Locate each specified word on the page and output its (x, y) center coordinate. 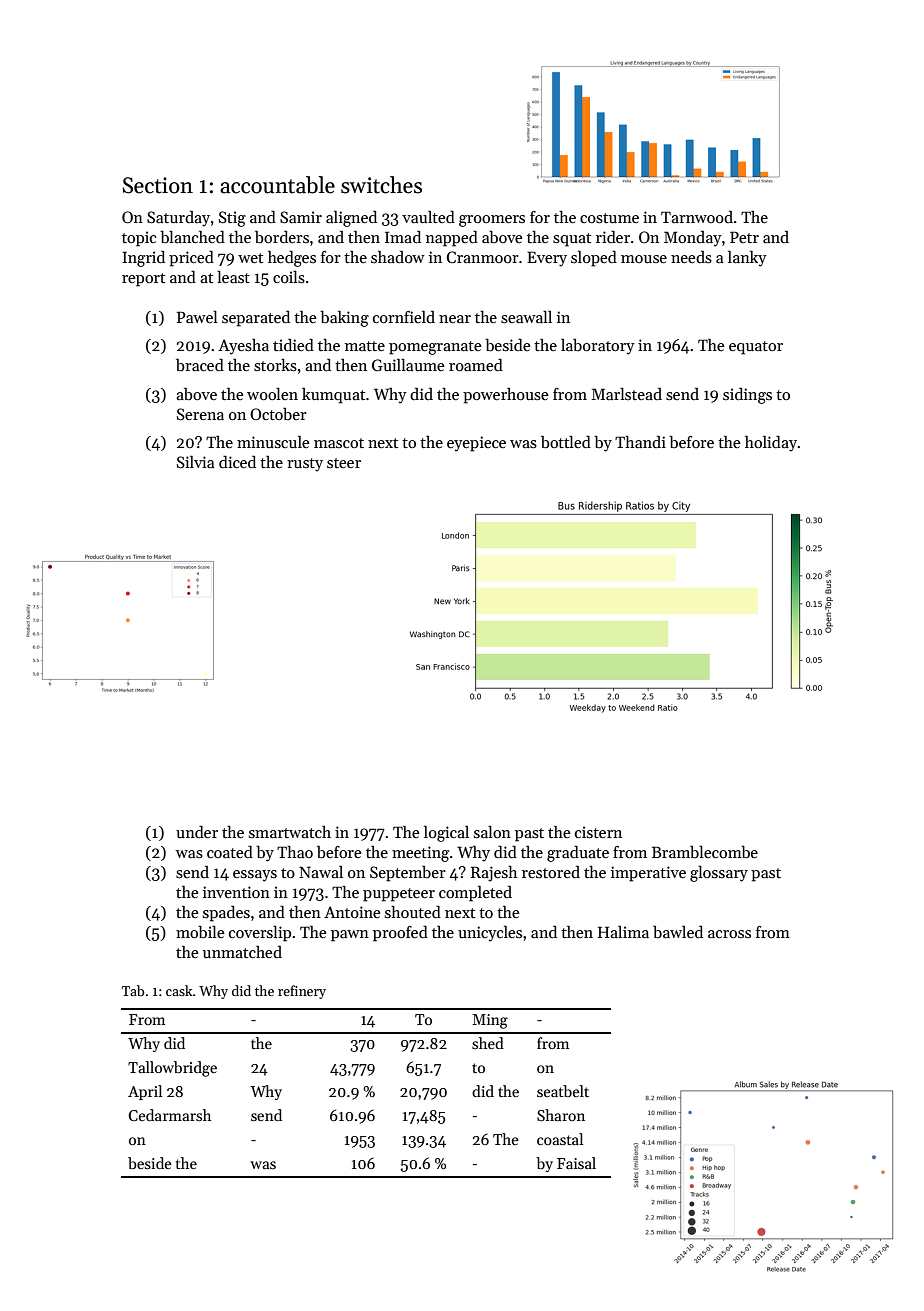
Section (158, 185)
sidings (747, 395)
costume (609, 218)
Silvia (195, 462)
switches (381, 185)
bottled (566, 442)
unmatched (242, 951)
